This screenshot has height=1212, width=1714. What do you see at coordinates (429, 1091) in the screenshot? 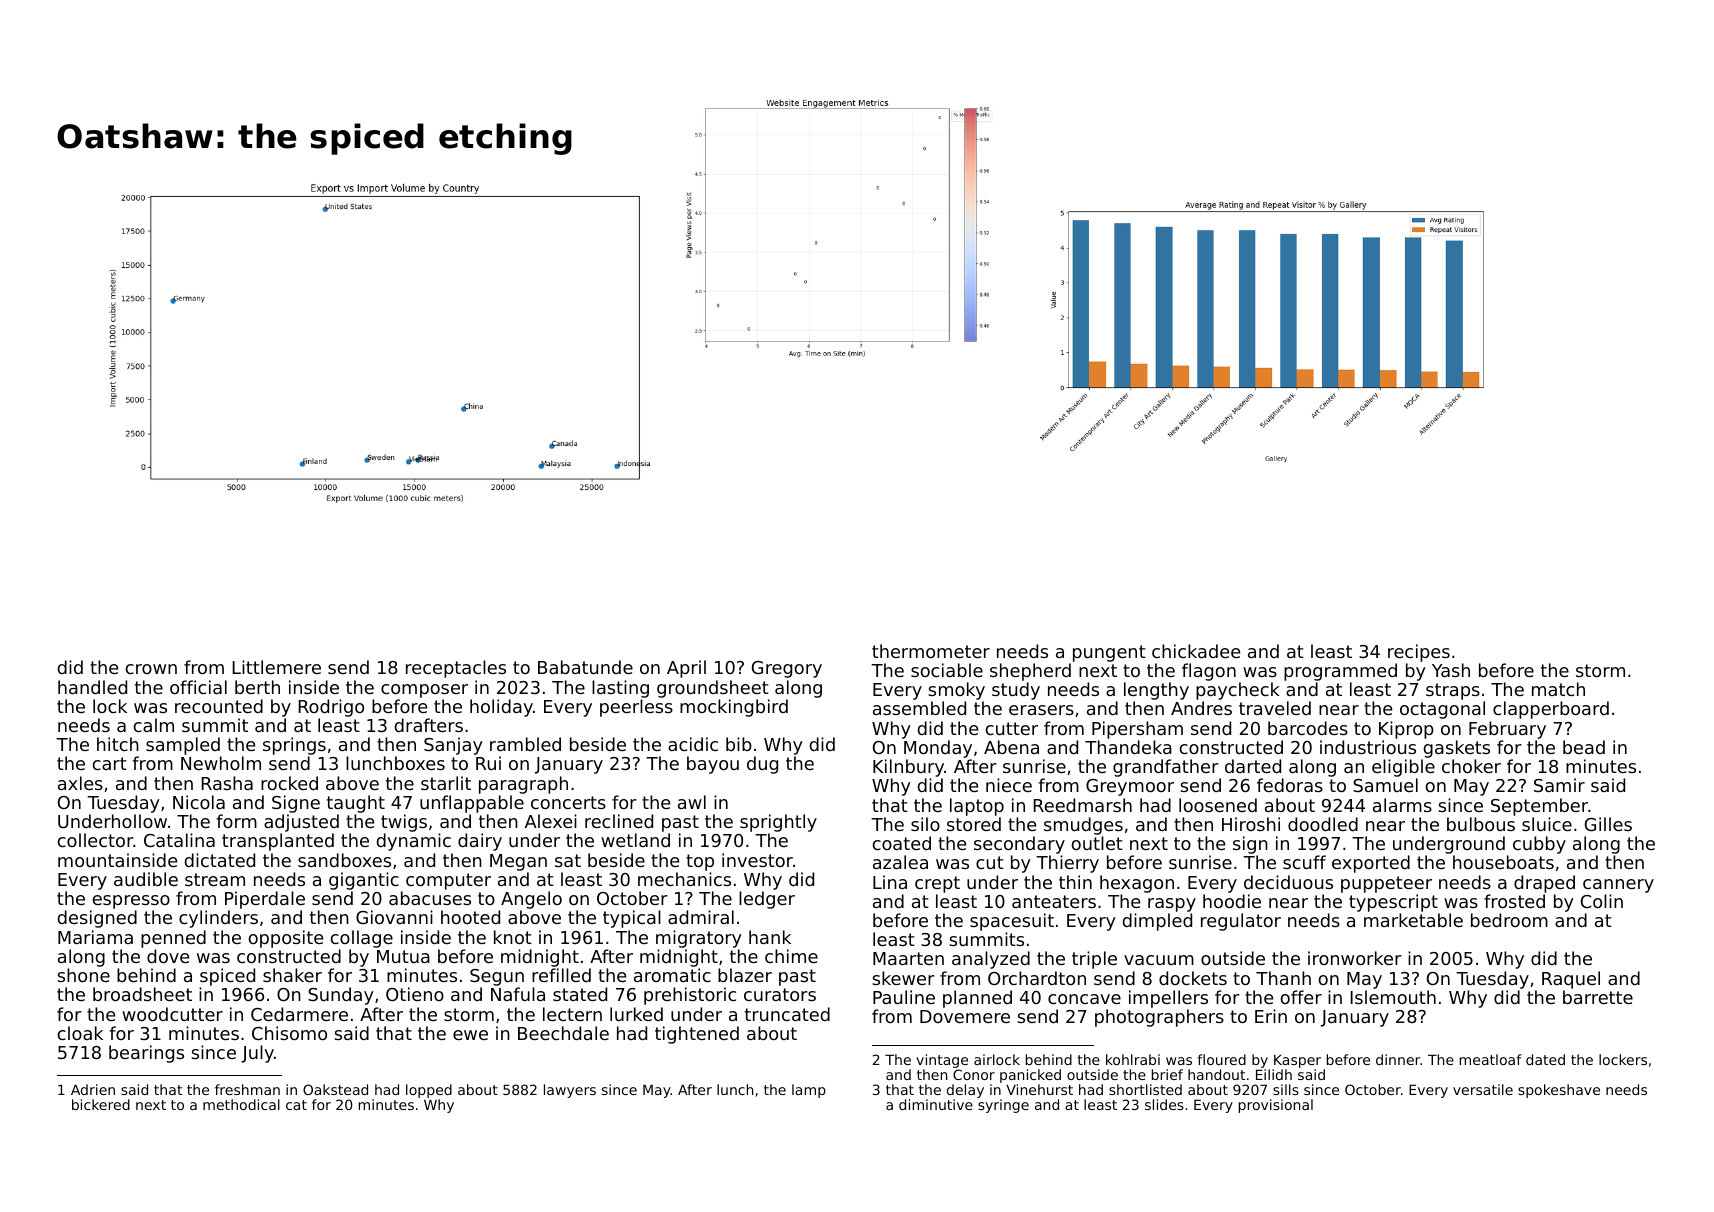
I see `lopped` at bounding box center [429, 1091].
